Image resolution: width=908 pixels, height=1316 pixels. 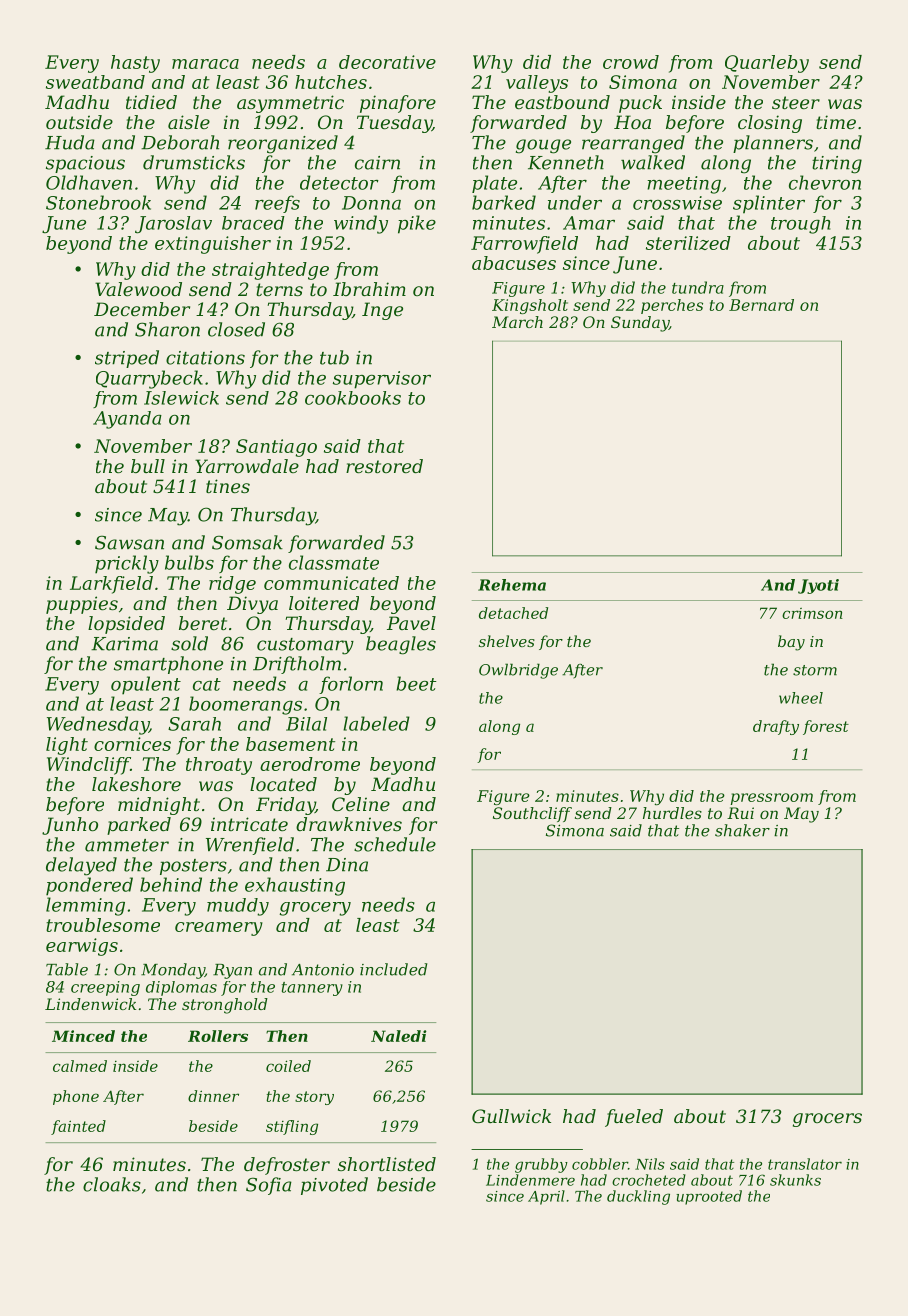 I want to click on dinner, so click(x=213, y=1096).
